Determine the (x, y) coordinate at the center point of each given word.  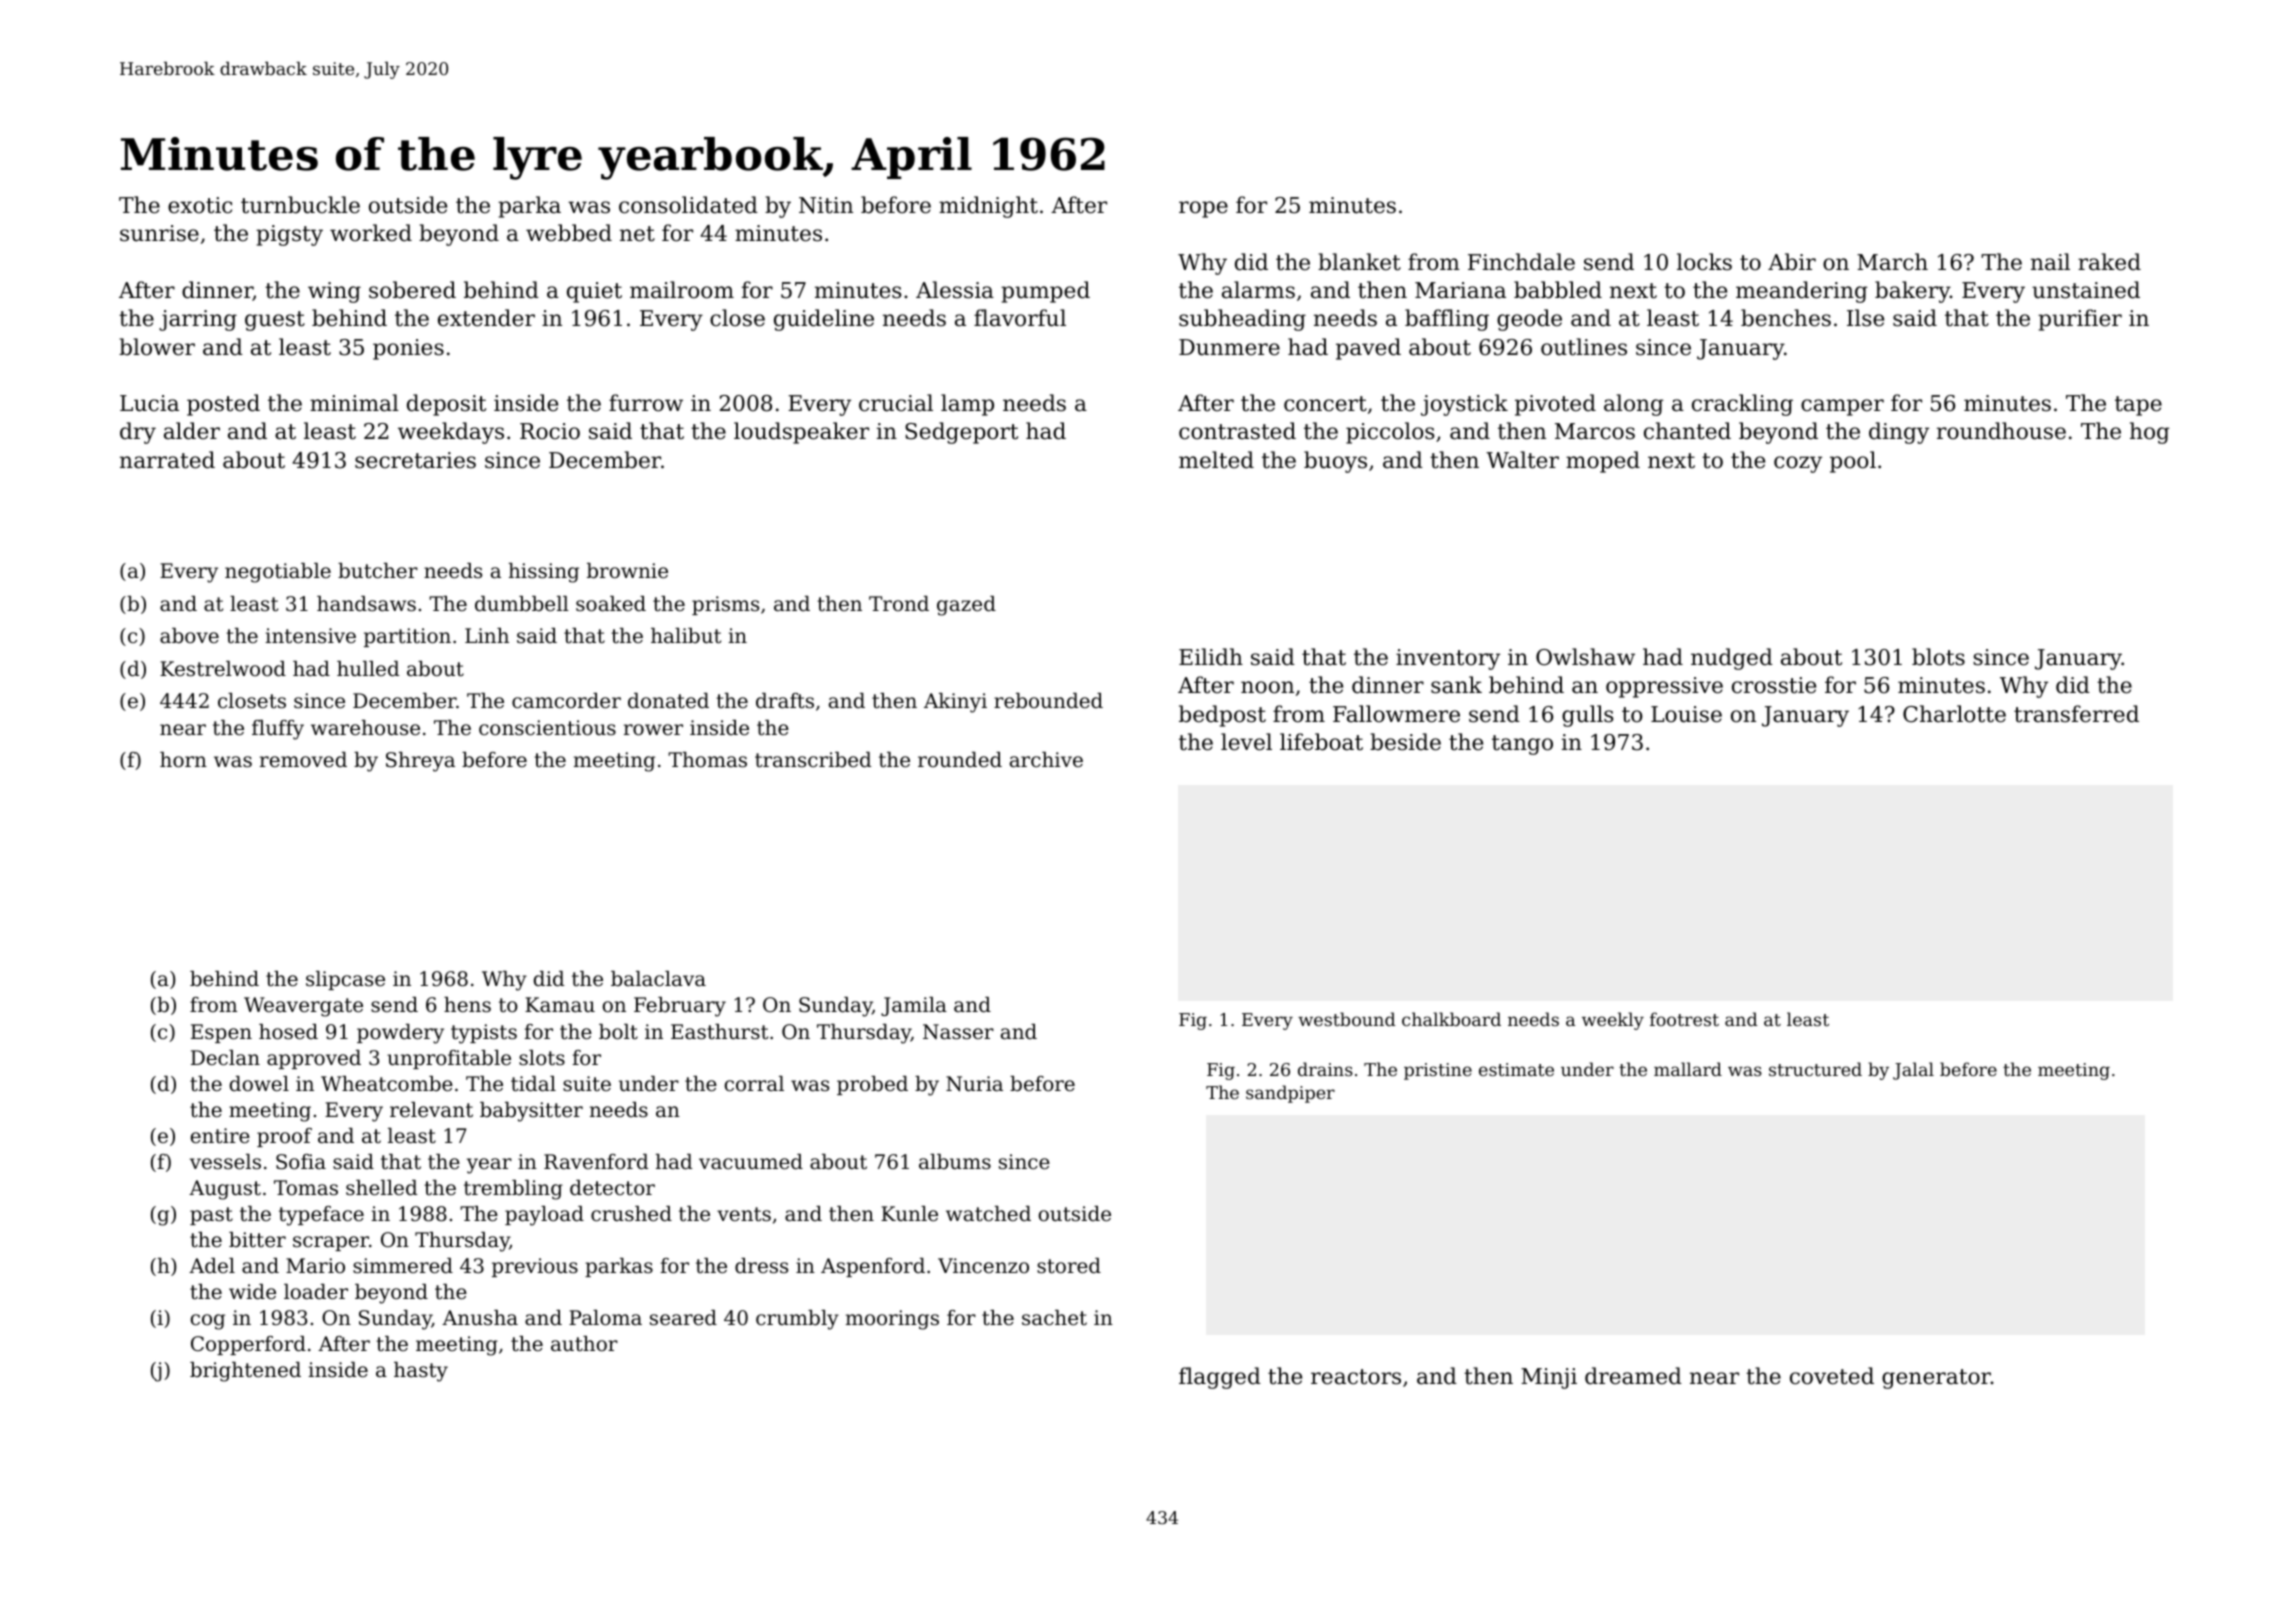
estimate (1516, 1069)
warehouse (365, 728)
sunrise (159, 233)
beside (1405, 742)
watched (988, 1214)
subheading (1242, 320)
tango (1522, 745)
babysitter (531, 1112)
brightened (245, 1372)
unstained (2086, 290)
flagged (1220, 1378)
